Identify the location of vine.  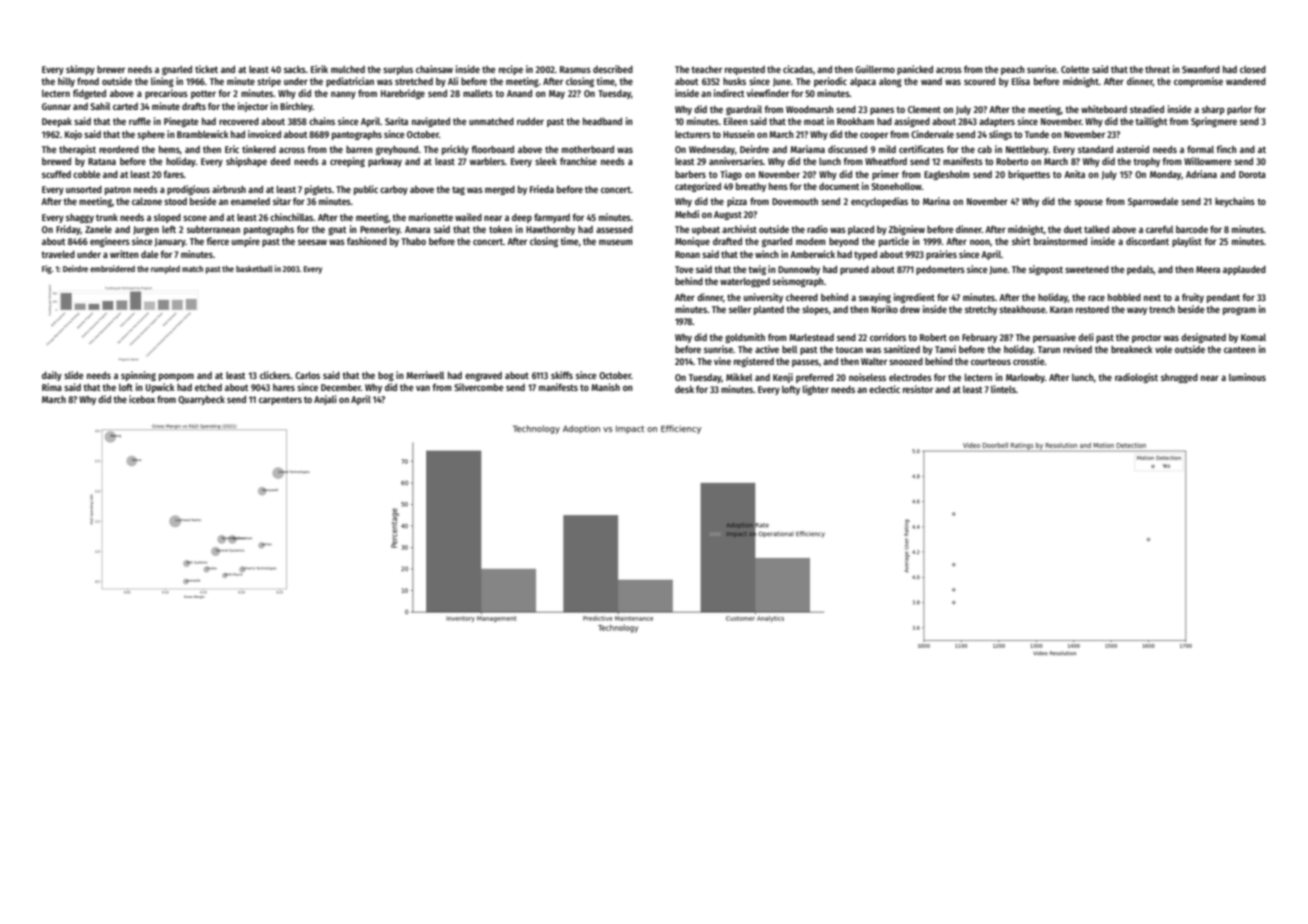
(722, 361).
